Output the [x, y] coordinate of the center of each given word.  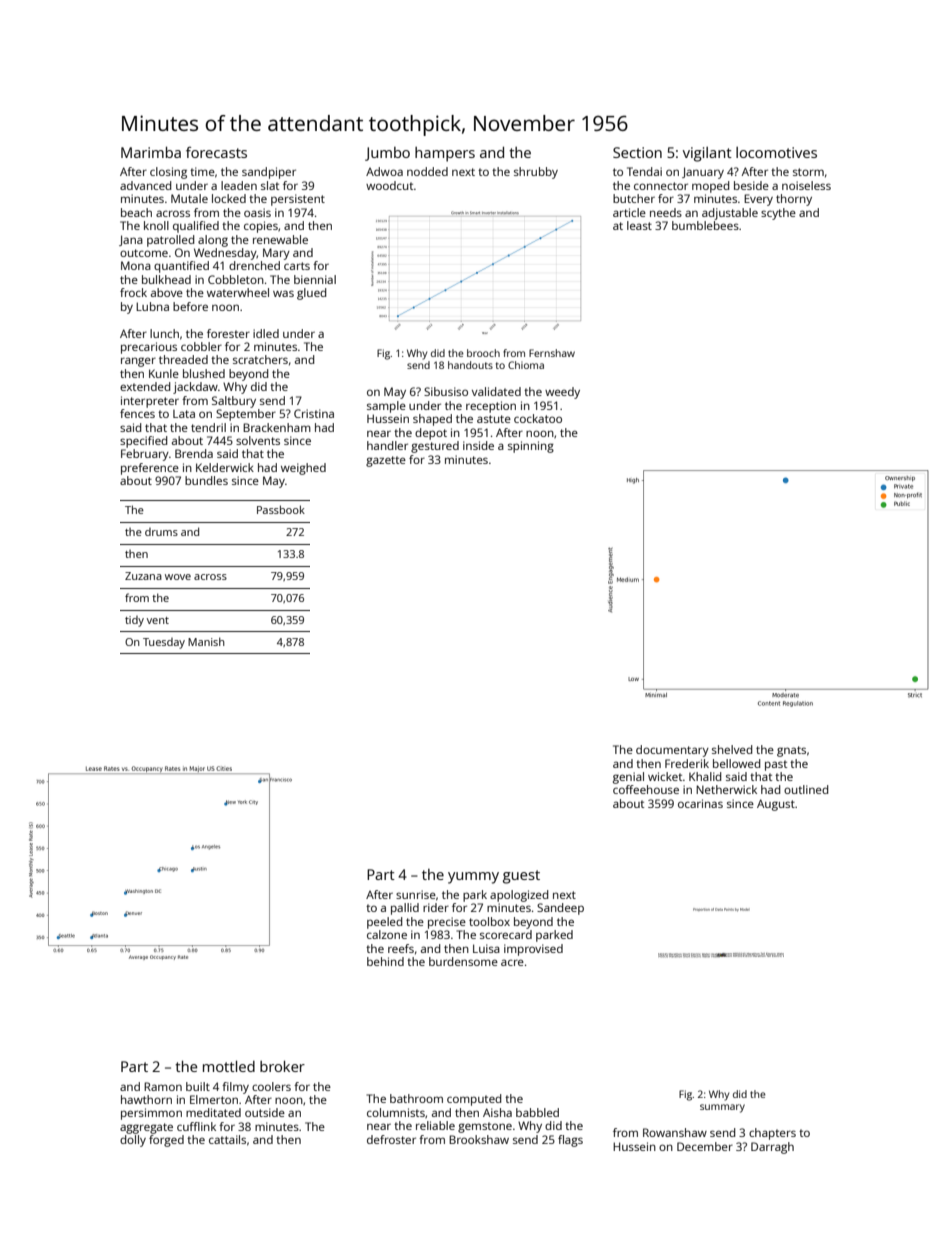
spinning [531, 447]
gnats [791, 751]
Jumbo [387, 154]
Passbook [281, 509]
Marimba [151, 152]
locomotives [776, 152]
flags [570, 1141]
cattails [227, 1139]
